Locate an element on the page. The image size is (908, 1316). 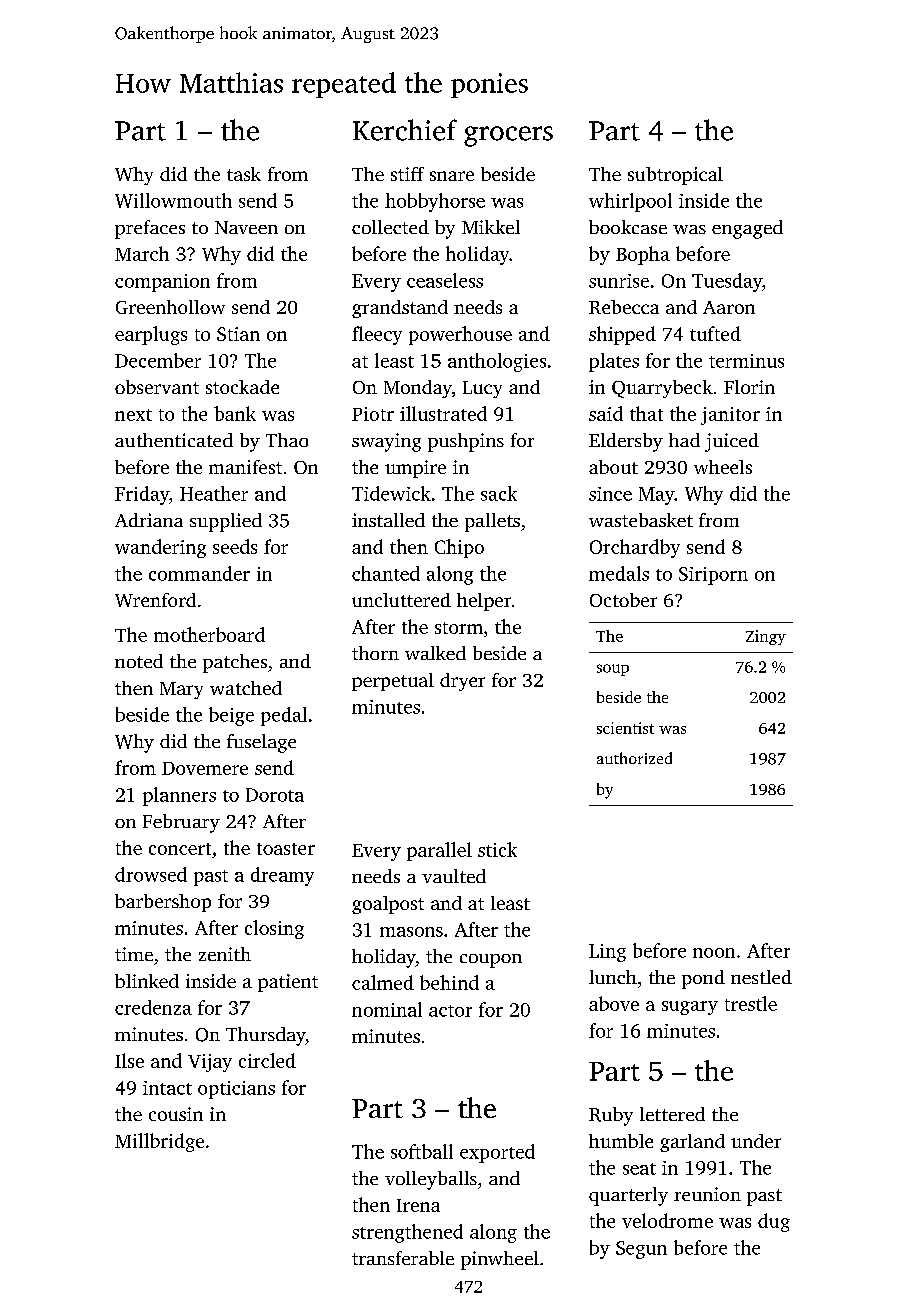
grandstand is located at coordinates (400, 309).
